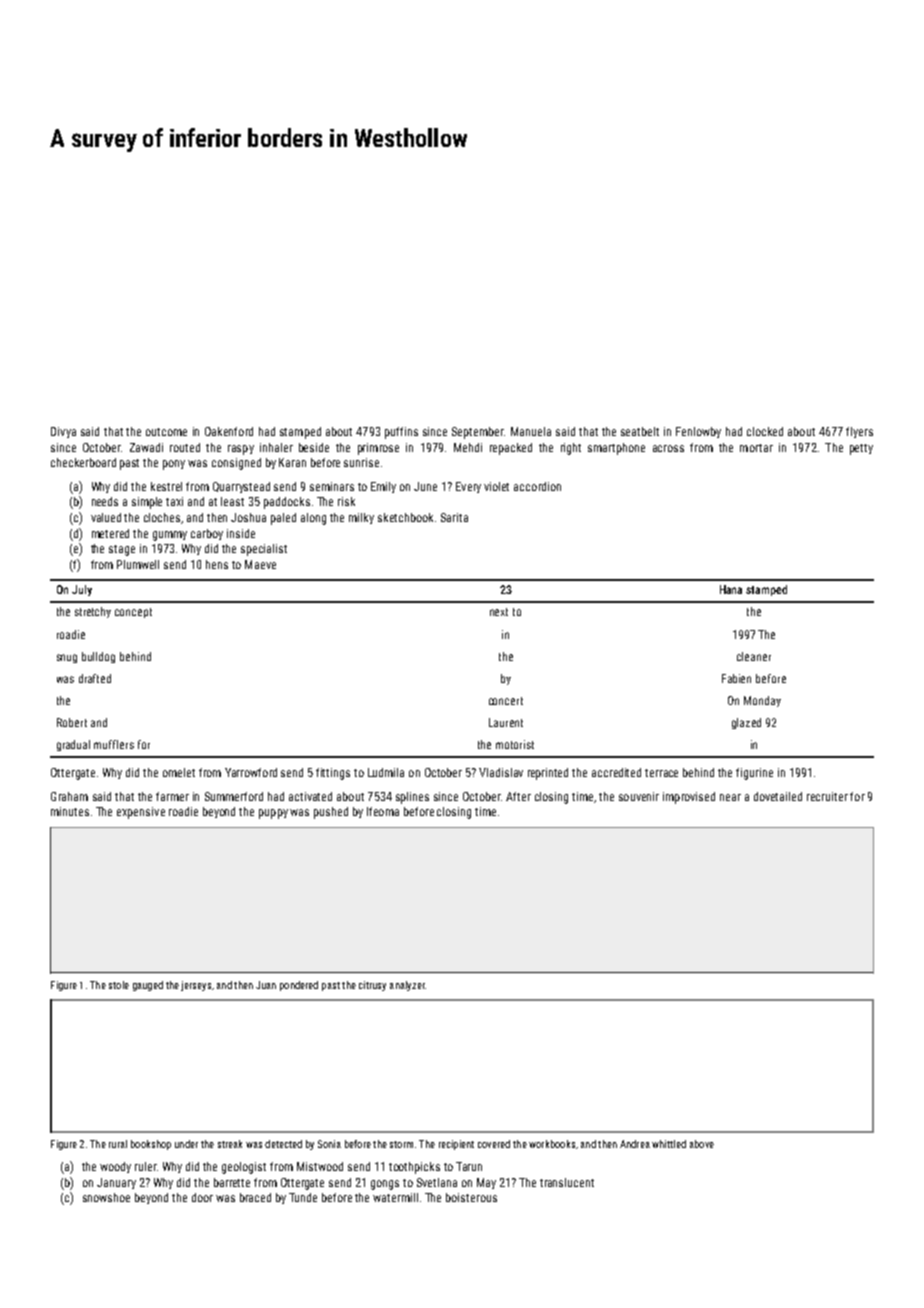  I want to click on recruiter, so click(827, 796).
